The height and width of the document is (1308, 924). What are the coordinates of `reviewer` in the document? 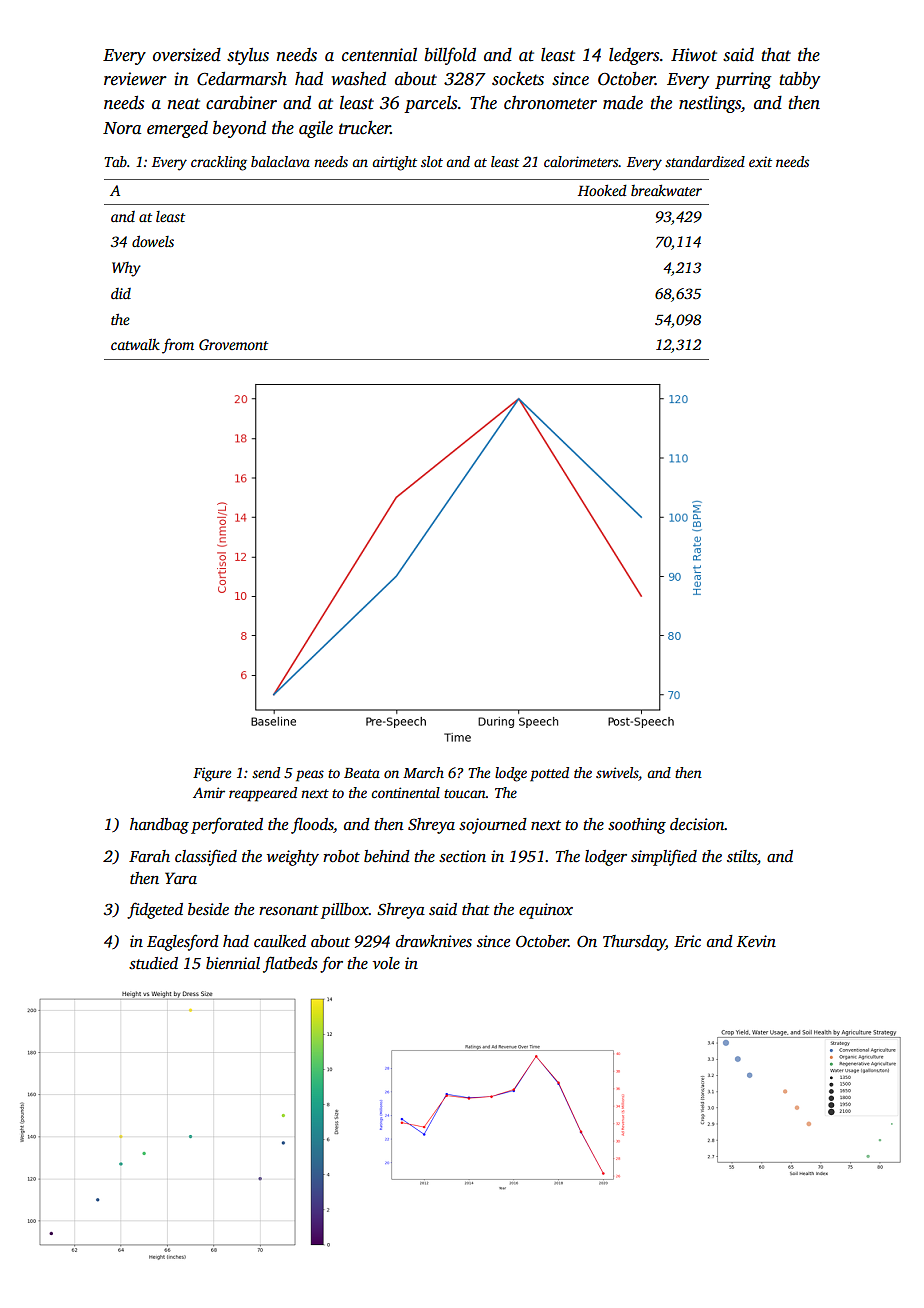 It's located at (135, 79).
